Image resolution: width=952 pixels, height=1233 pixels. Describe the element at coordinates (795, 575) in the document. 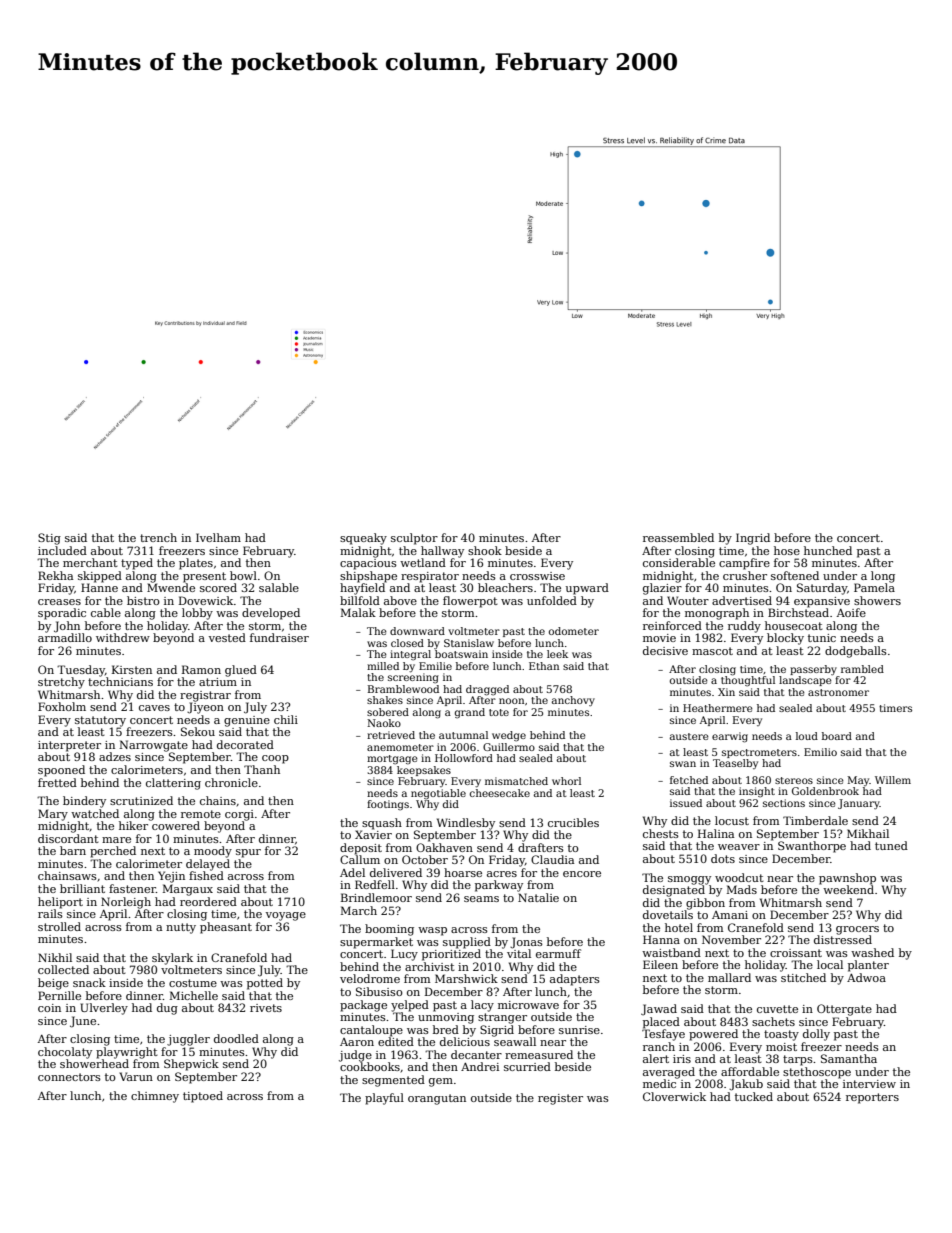

I see `softened` at that location.
